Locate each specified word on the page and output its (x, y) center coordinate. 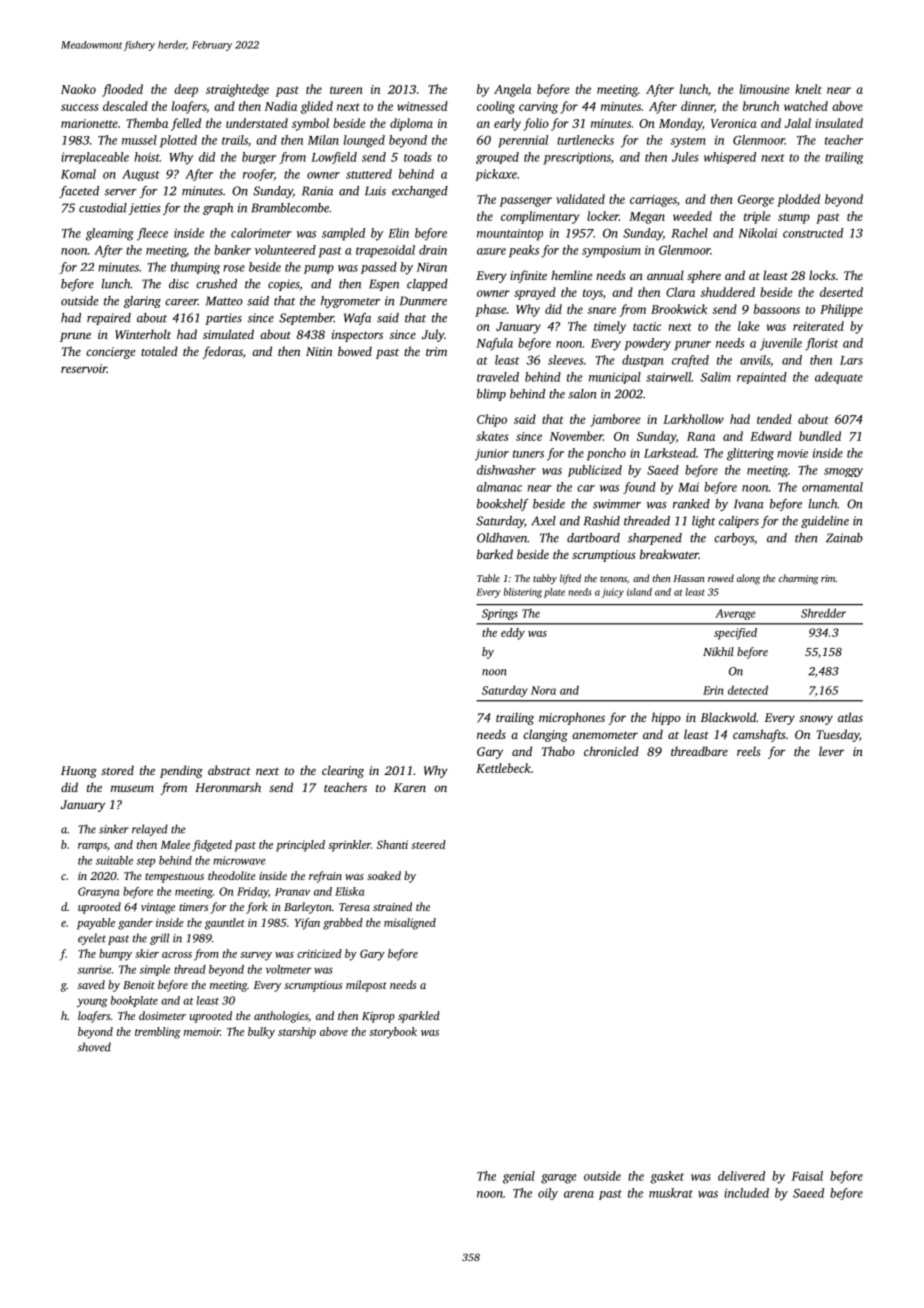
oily (548, 1194)
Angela (512, 90)
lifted (570, 579)
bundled (820, 436)
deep (186, 90)
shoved (94, 1047)
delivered (741, 1176)
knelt (808, 89)
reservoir (84, 368)
